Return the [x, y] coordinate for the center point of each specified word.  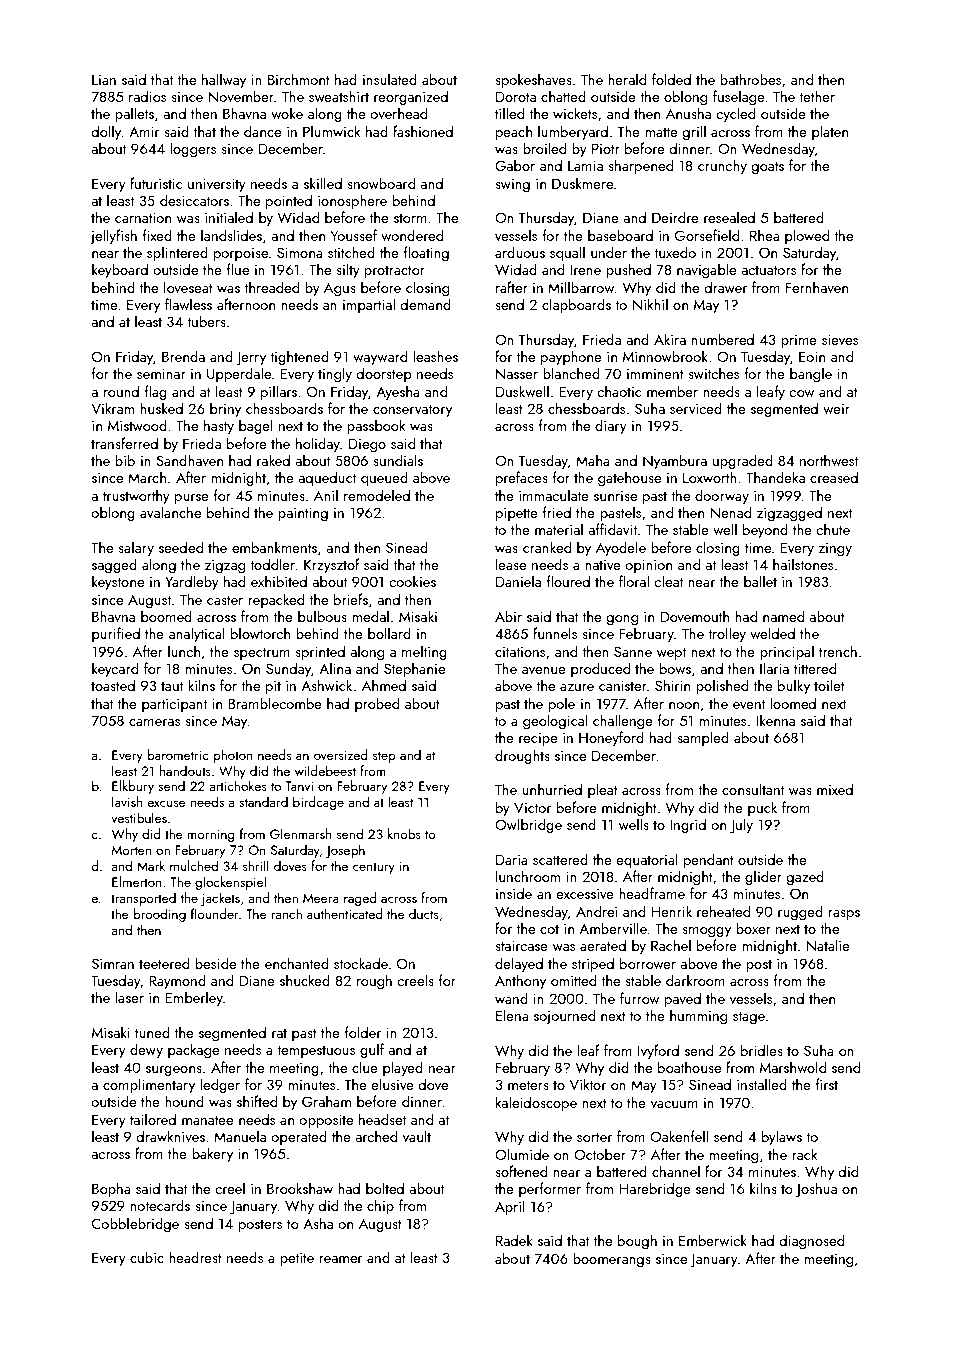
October [600, 1154]
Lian [104, 79]
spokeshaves [533, 80]
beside [215, 963]
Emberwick [713, 1240]
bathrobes [750, 79]
